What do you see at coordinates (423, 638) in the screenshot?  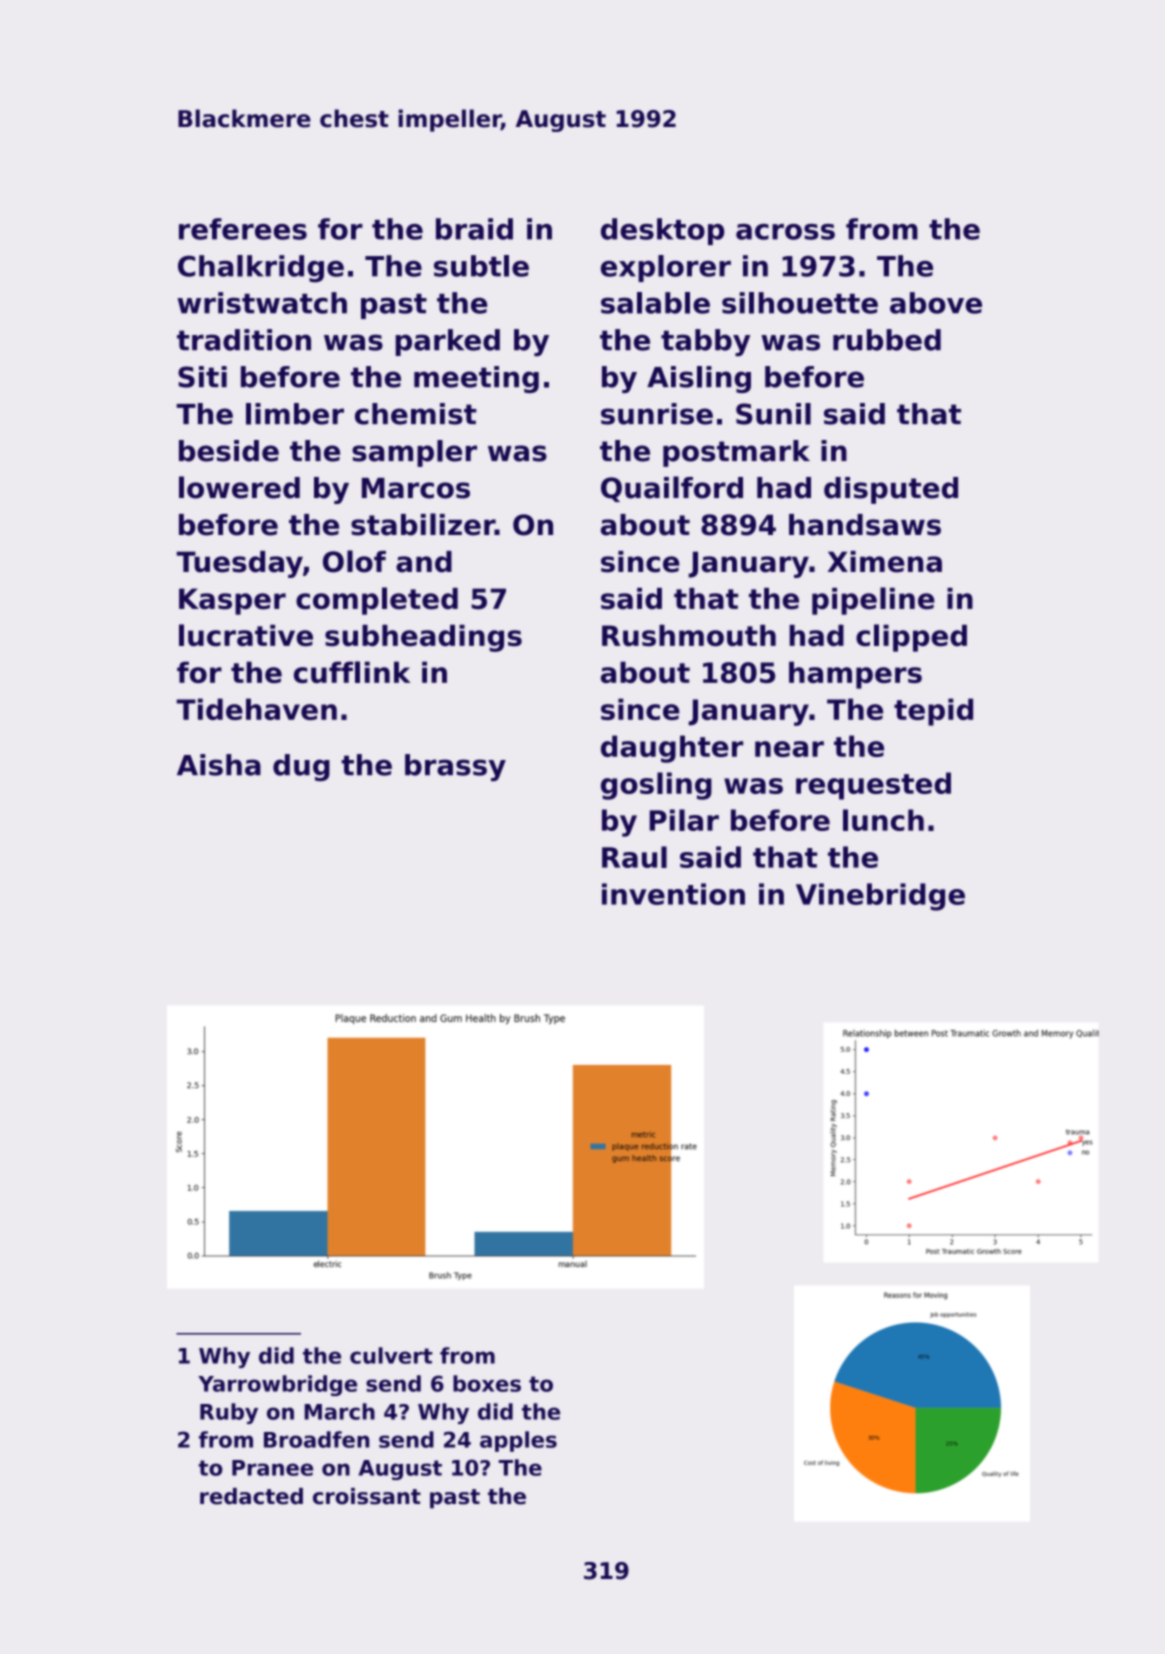 I see `subheadings` at bounding box center [423, 638].
